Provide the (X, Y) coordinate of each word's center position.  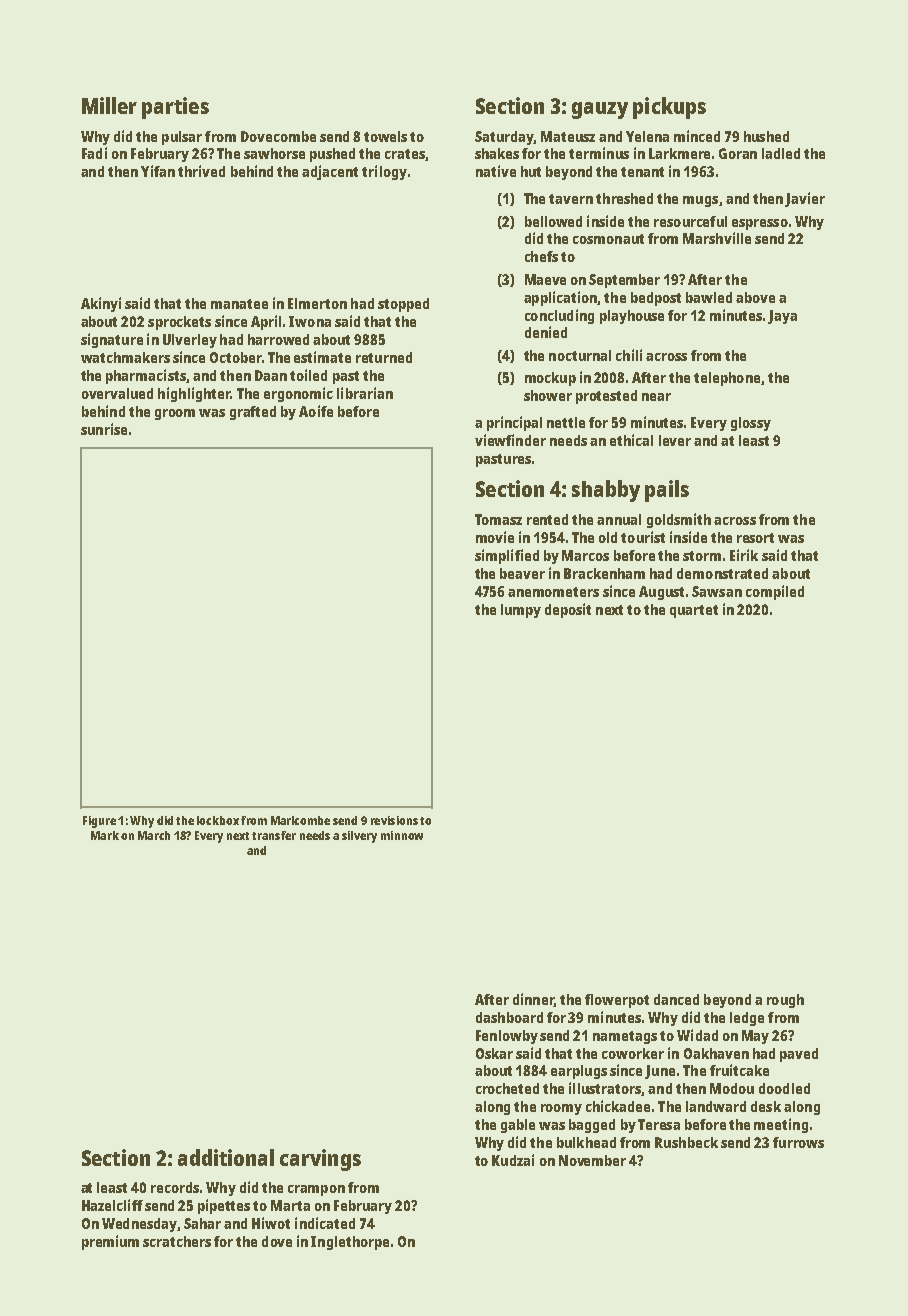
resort (755, 538)
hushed (766, 136)
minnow (402, 835)
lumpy (521, 611)
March (154, 835)
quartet (694, 611)
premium (110, 1242)
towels (385, 136)
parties (175, 108)
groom (175, 414)
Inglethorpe (350, 1243)
